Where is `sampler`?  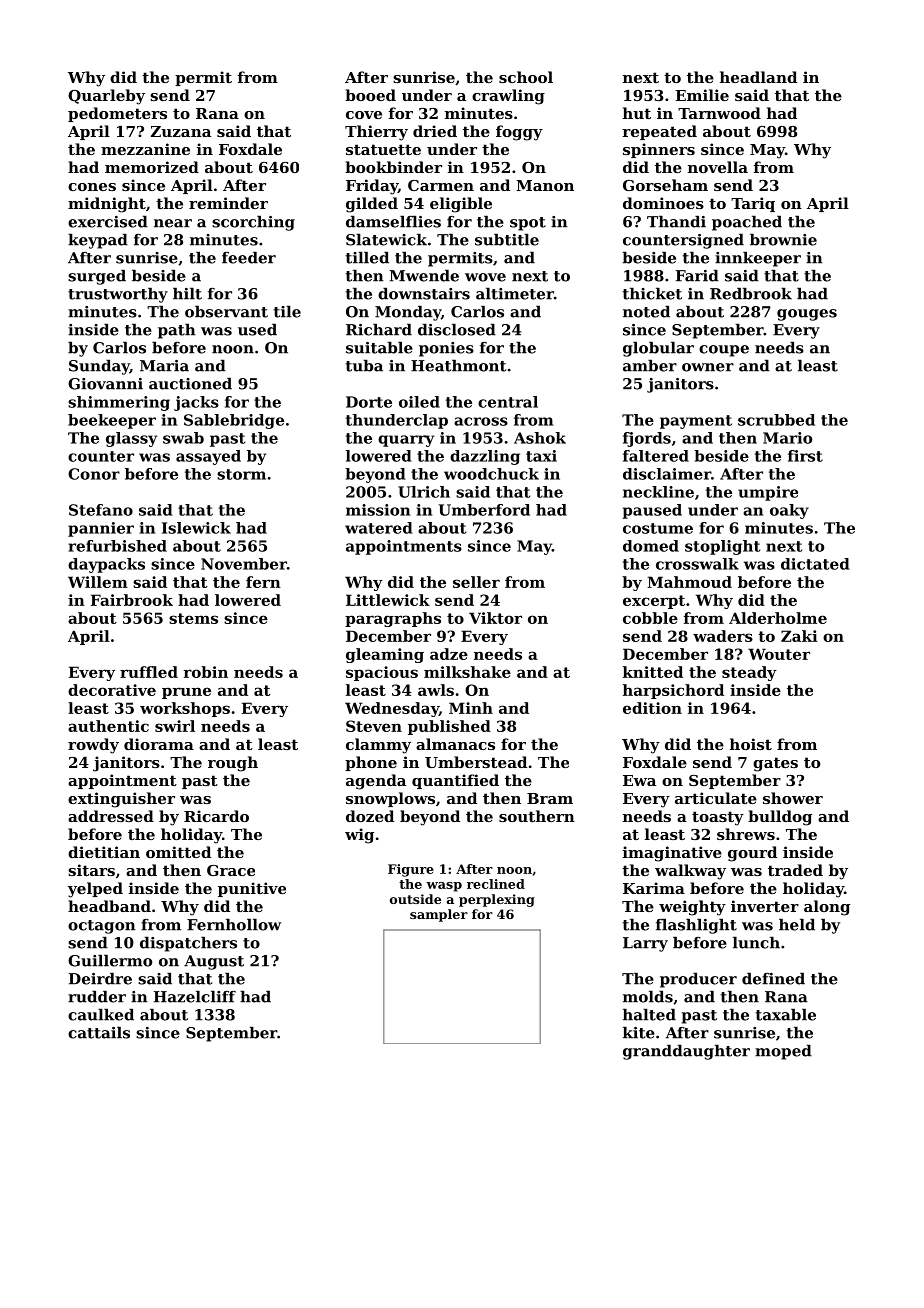 sampler is located at coordinates (439, 915).
